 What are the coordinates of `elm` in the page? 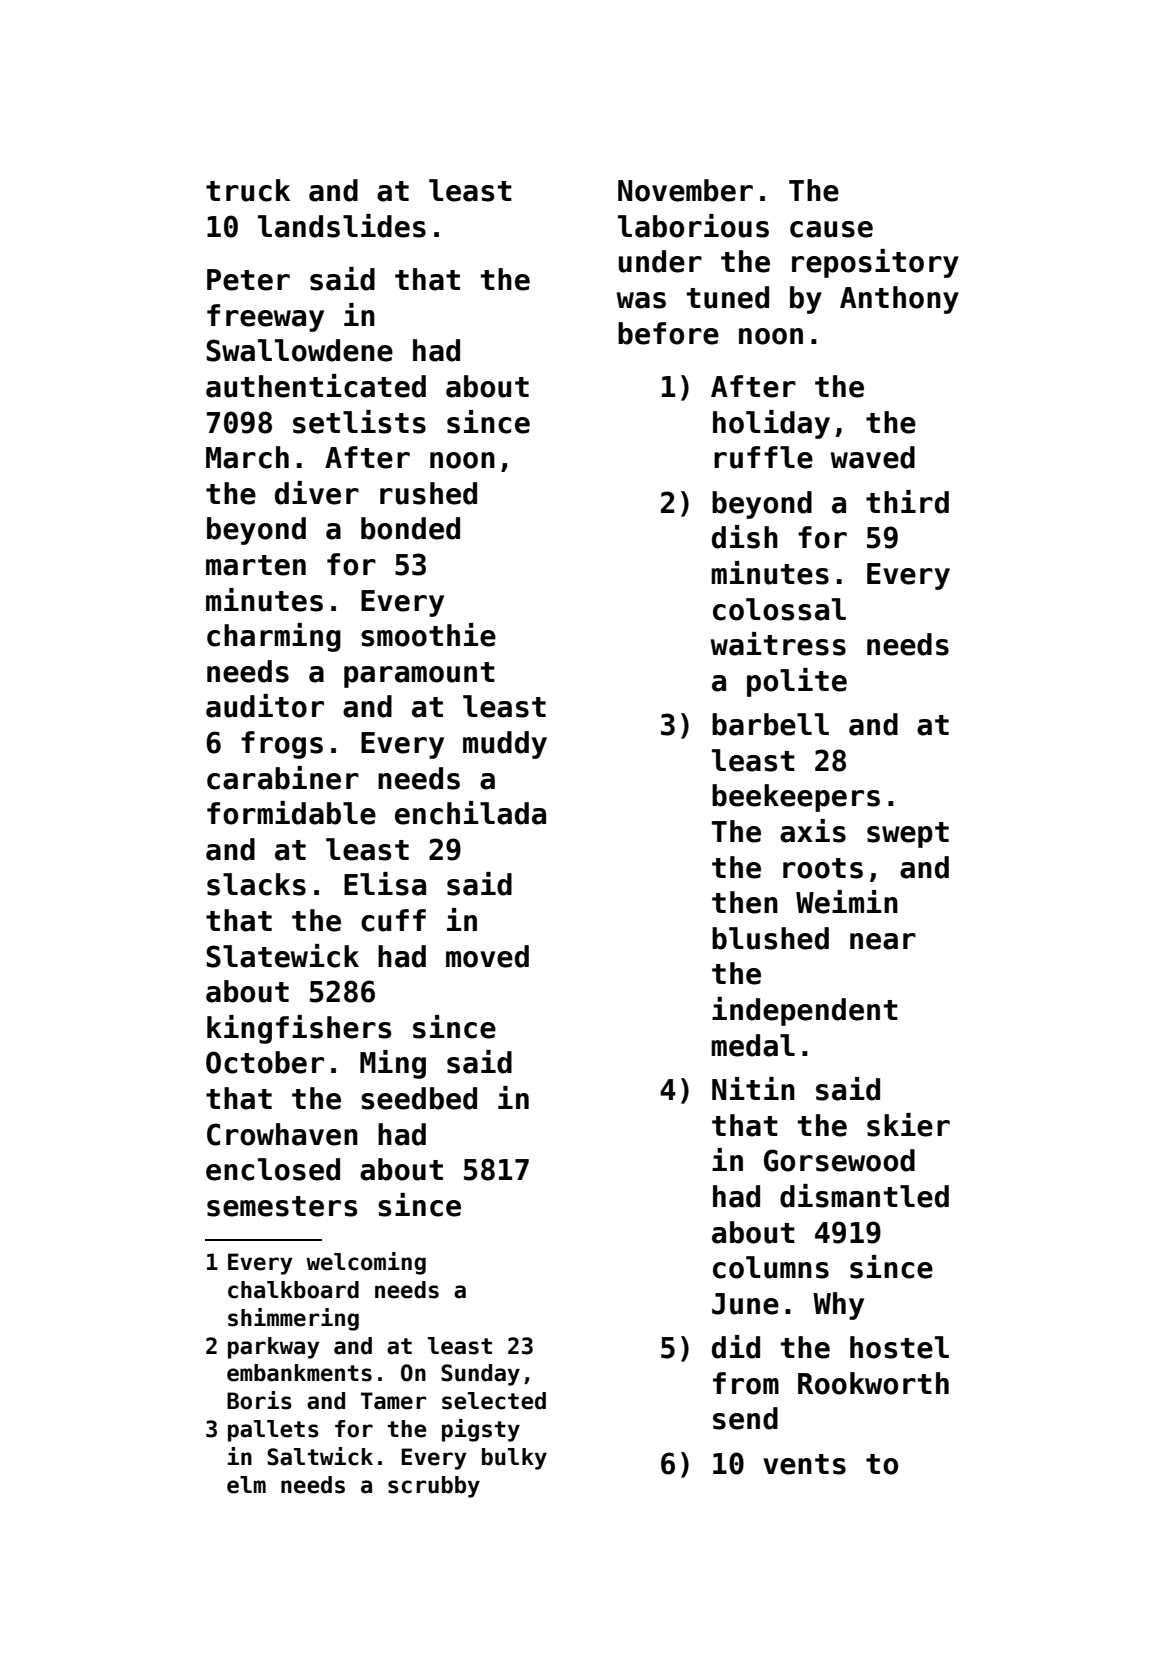 It's located at (246, 1485).
